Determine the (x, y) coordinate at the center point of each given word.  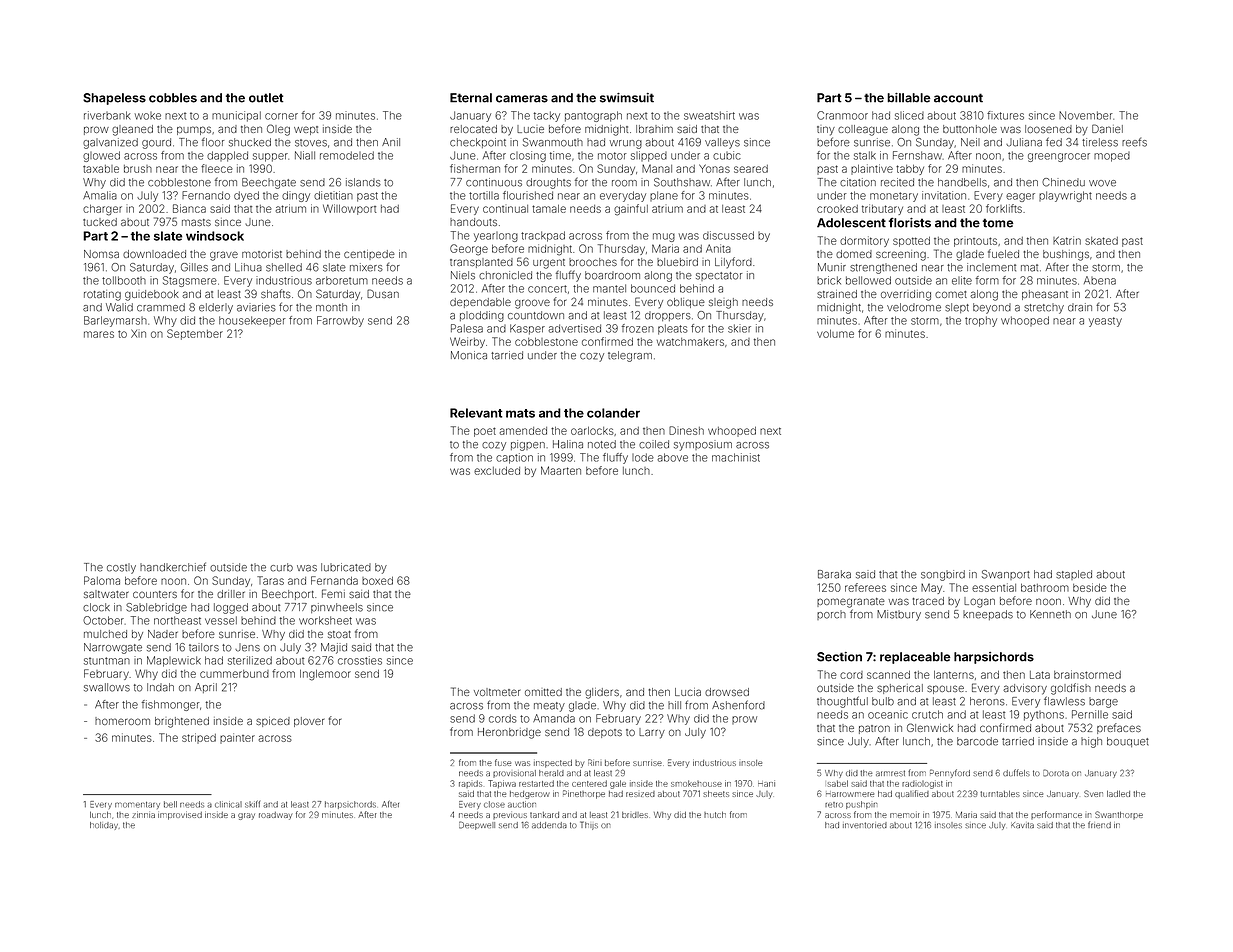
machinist (736, 457)
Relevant (476, 413)
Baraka (834, 574)
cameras (522, 99)
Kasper (527, 329)
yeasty (1105, 322)
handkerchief (173, 567)
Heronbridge (509, 733)
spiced (273, 722)
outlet (266, 98)
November (1086, 115)
